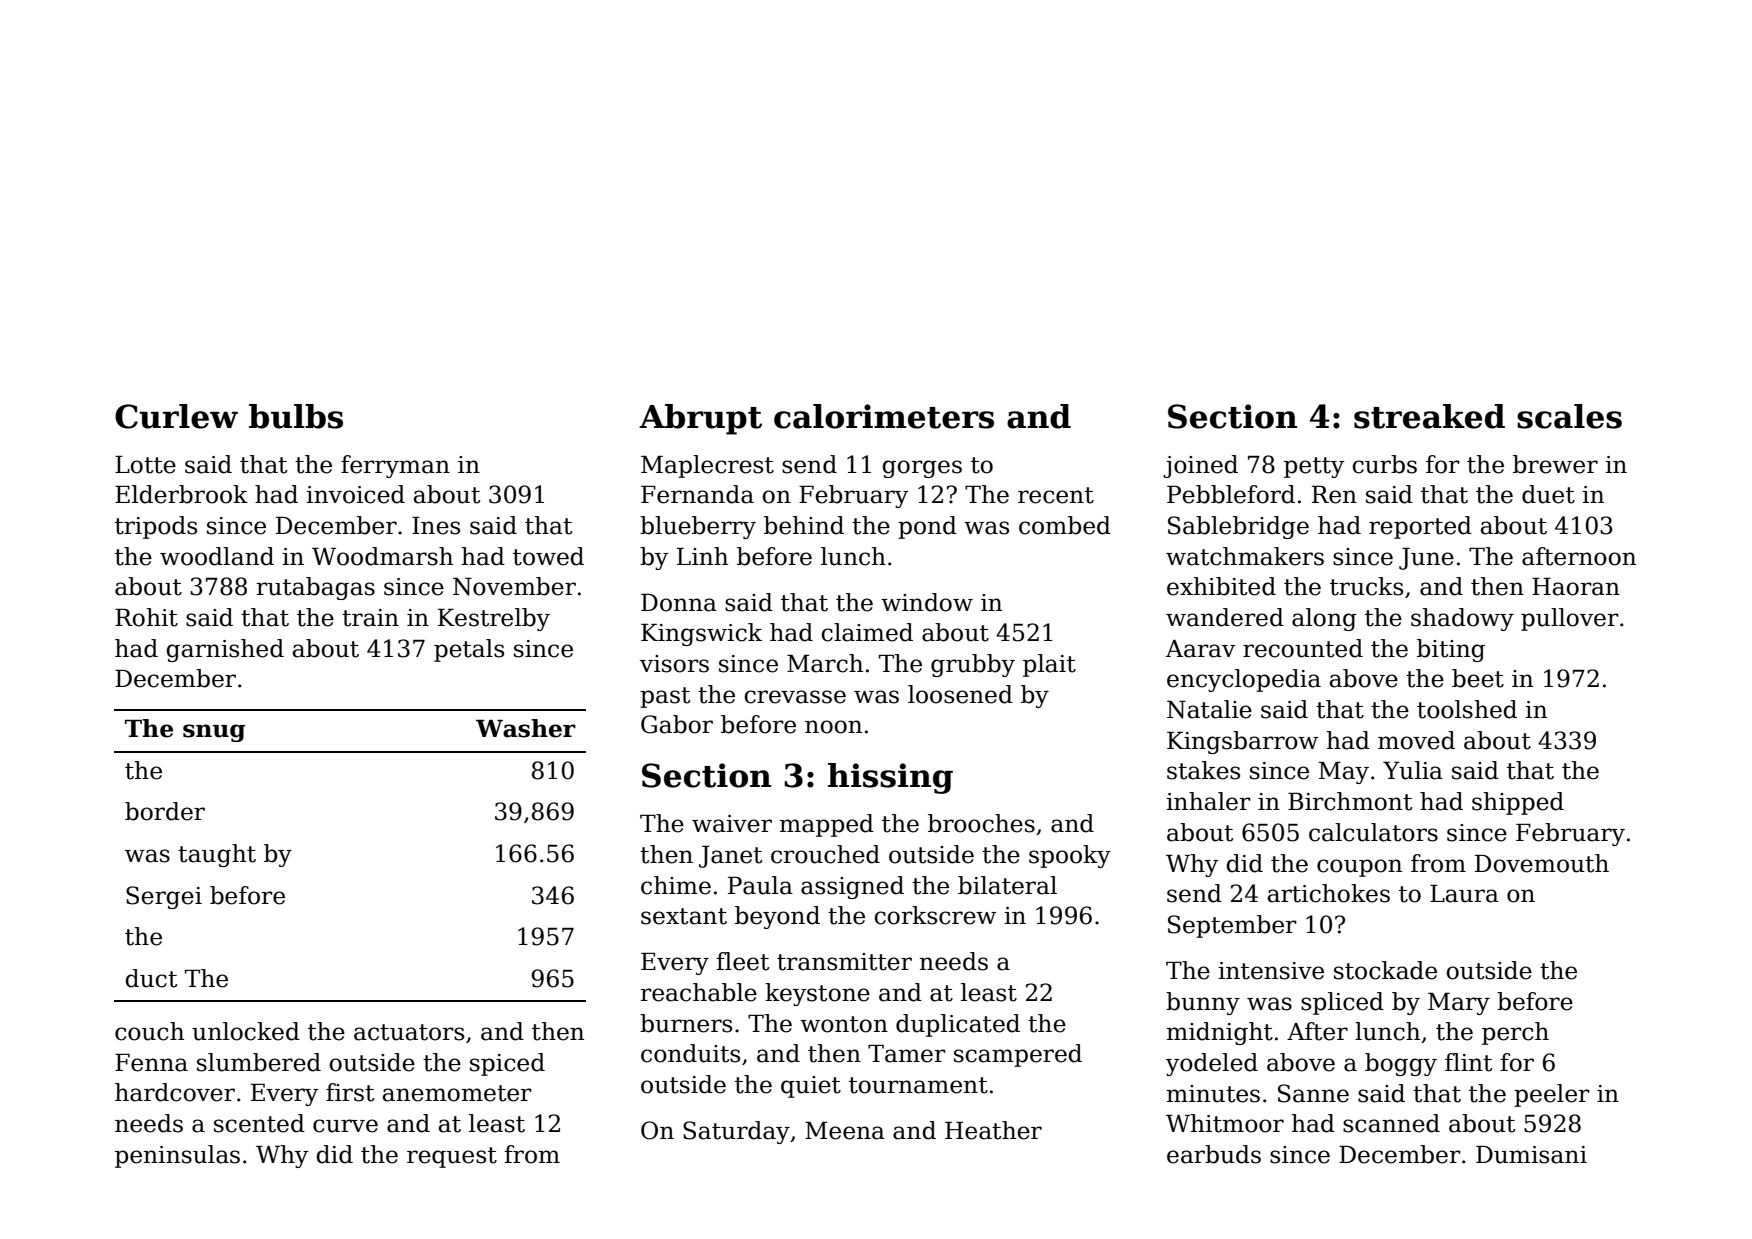  What do you see at coordinates (958, 1025) in the screenshot?
I see `duplicated` at bounding box center [958, 1025].
